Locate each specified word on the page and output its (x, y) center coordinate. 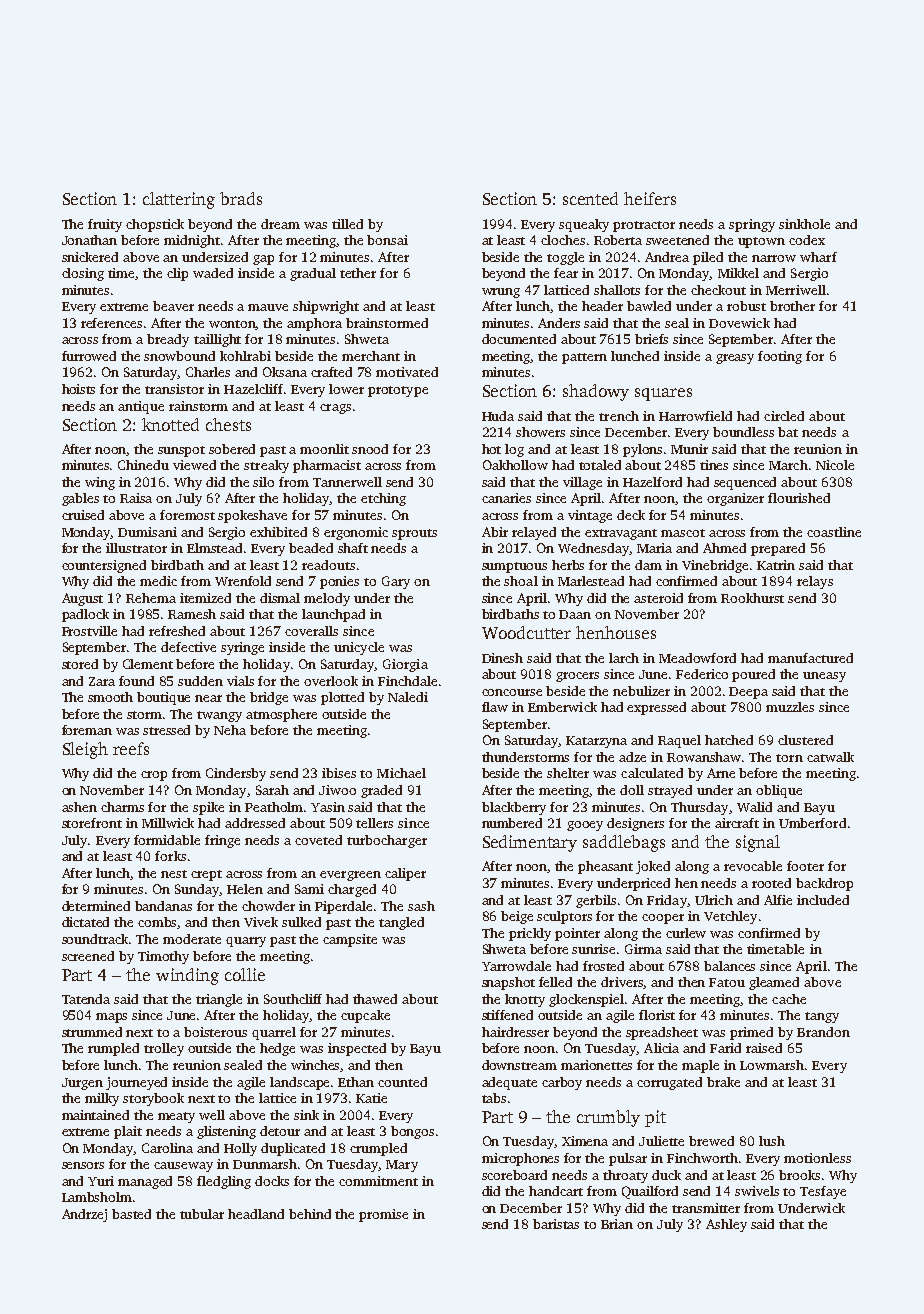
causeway (183, 1167)
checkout (718, 290)
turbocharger (387, 841)
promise (383, 1215)
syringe (242, 648)
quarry (246, 942)
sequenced (745, 483)
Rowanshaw (704, 757)
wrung (501, 293)
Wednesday (593, 549)
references (111, 323)
